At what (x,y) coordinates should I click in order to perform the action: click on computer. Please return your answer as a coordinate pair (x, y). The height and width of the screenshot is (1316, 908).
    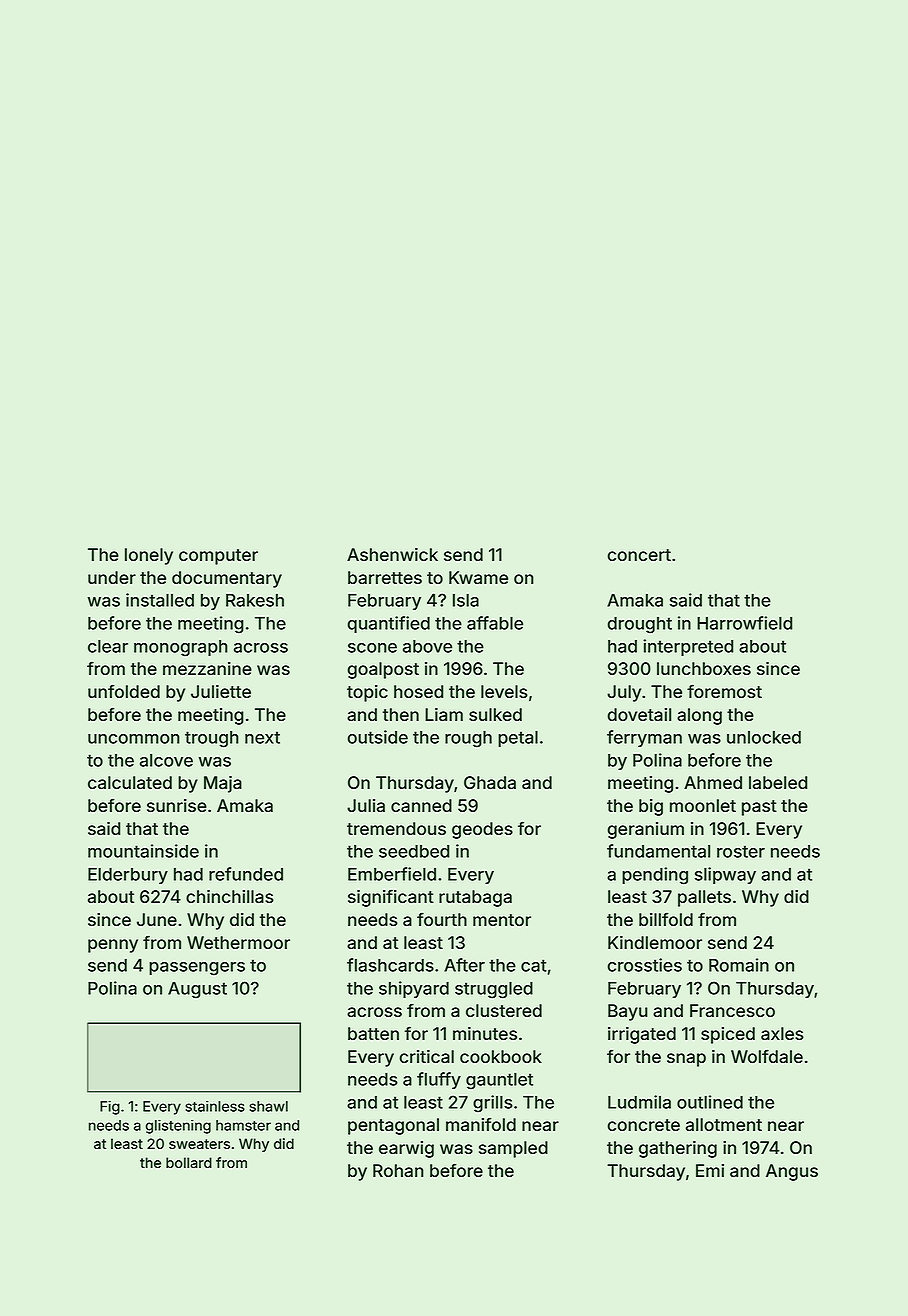
    Looking at the image, I should click on (218, 557).
